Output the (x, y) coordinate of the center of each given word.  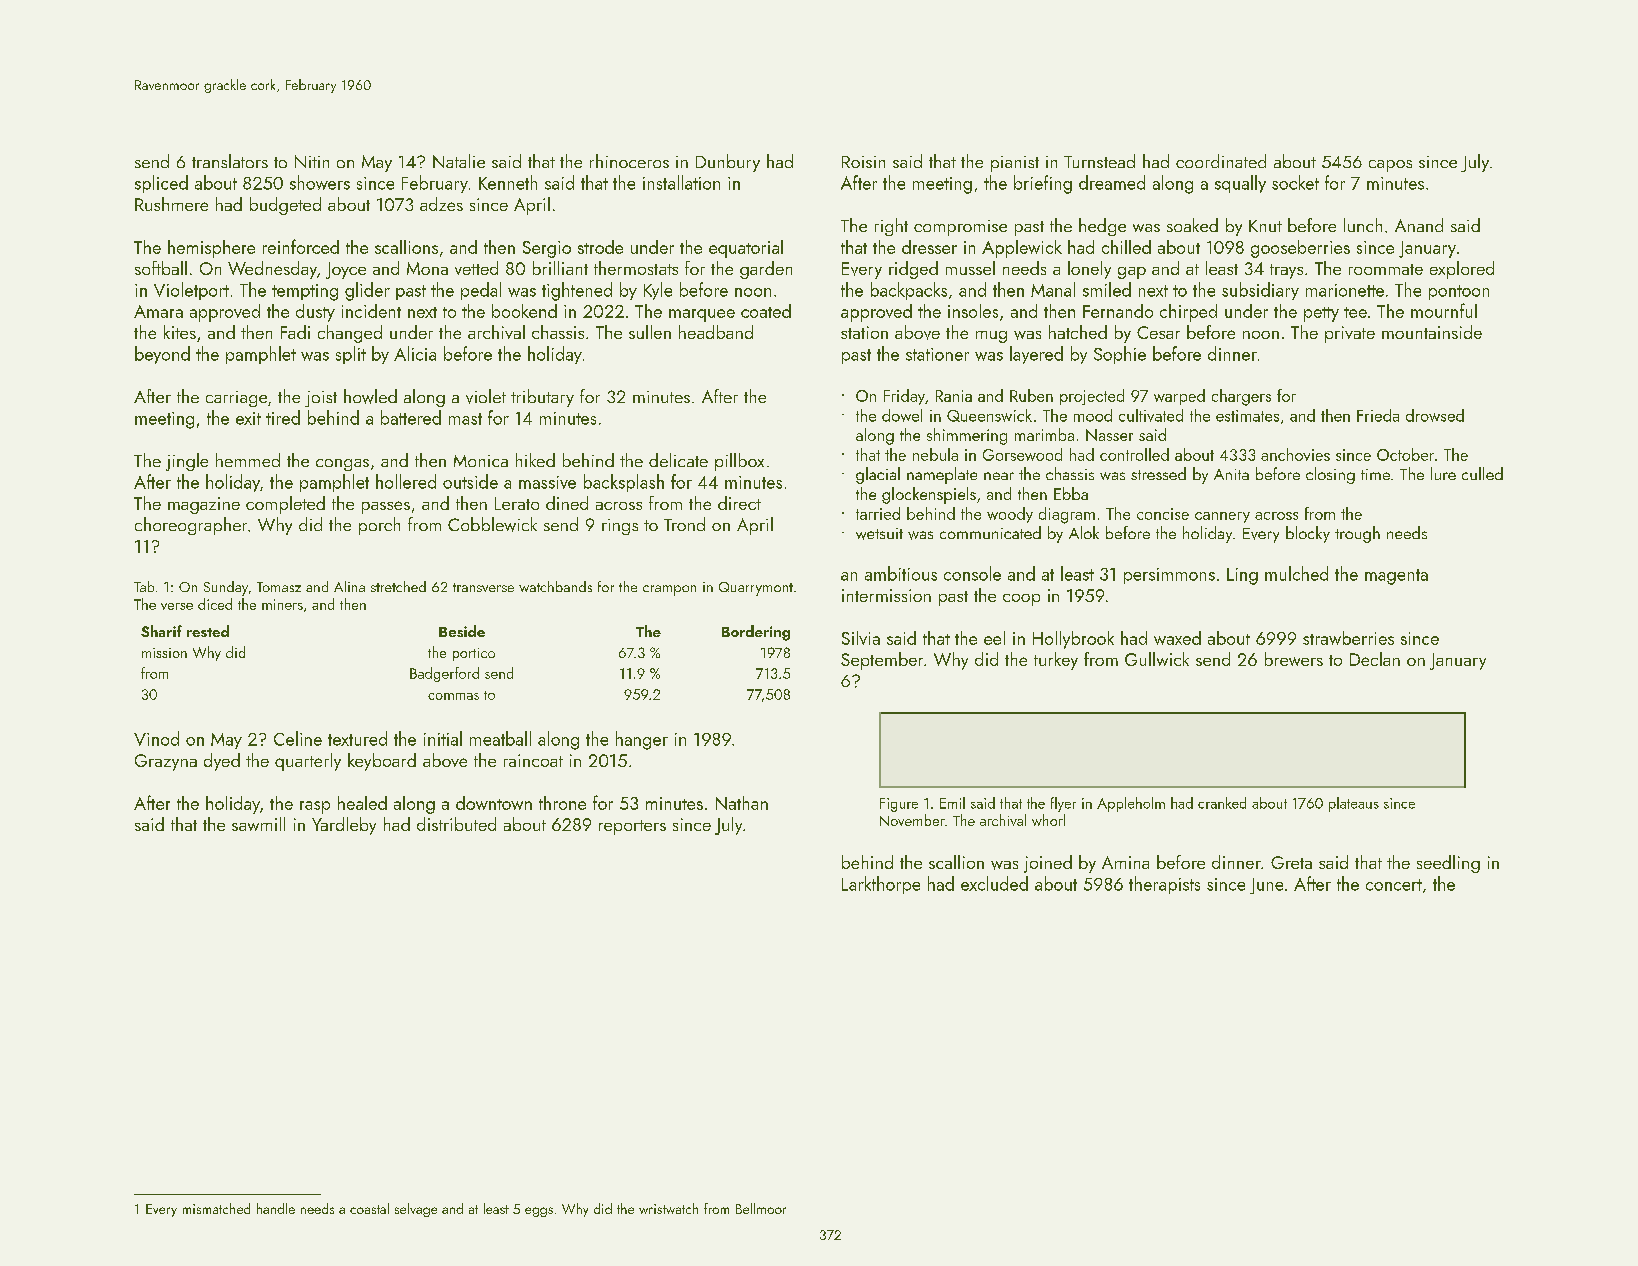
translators (230, 161)
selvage (416, 1210)
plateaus (1354, 804)
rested (208, 631)
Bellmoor (761, 1208)
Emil (952, 803)
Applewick (1022, 249)
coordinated (1221, 161)
